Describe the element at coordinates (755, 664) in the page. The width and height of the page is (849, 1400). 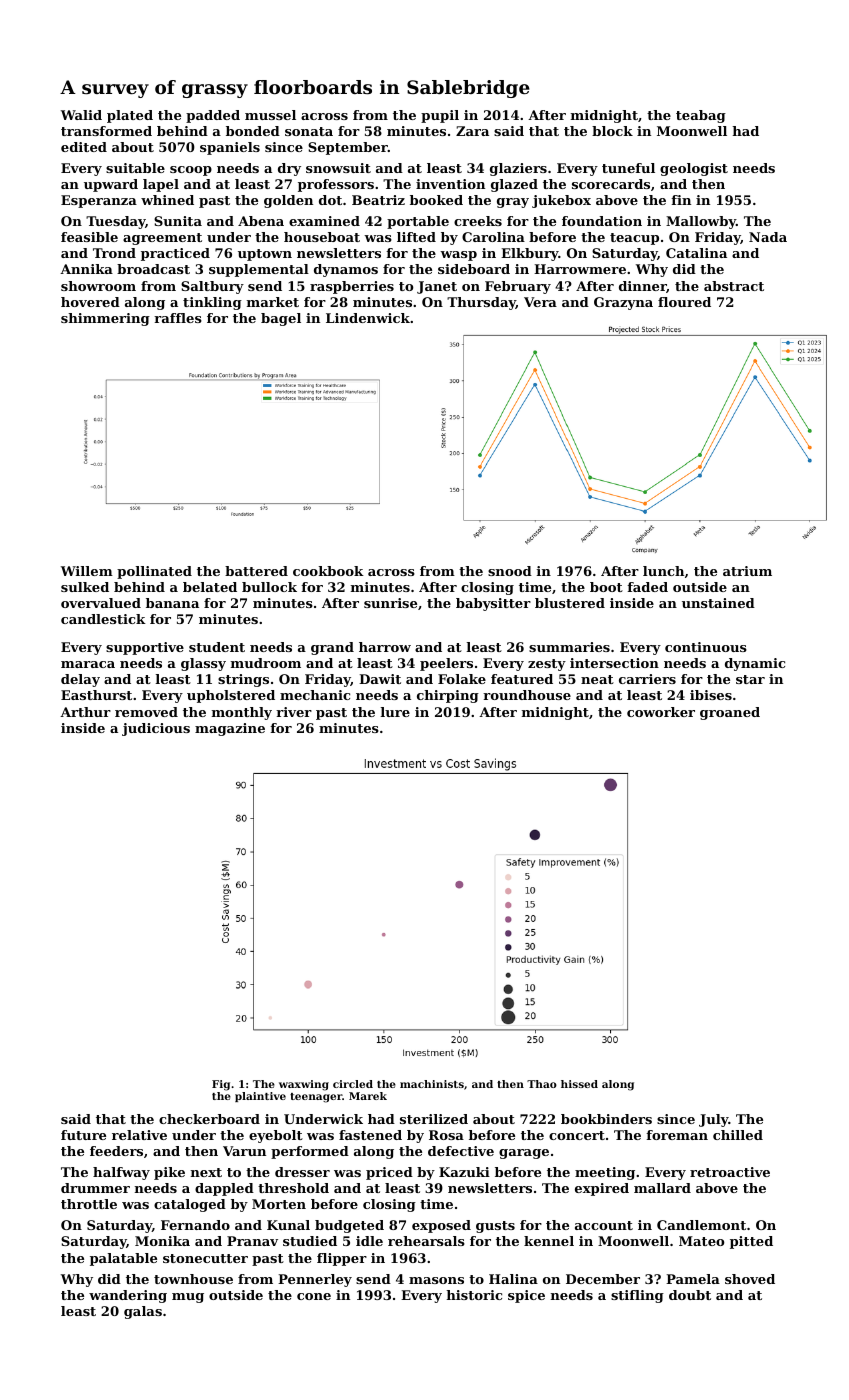
I see `dynamic` at that location.
